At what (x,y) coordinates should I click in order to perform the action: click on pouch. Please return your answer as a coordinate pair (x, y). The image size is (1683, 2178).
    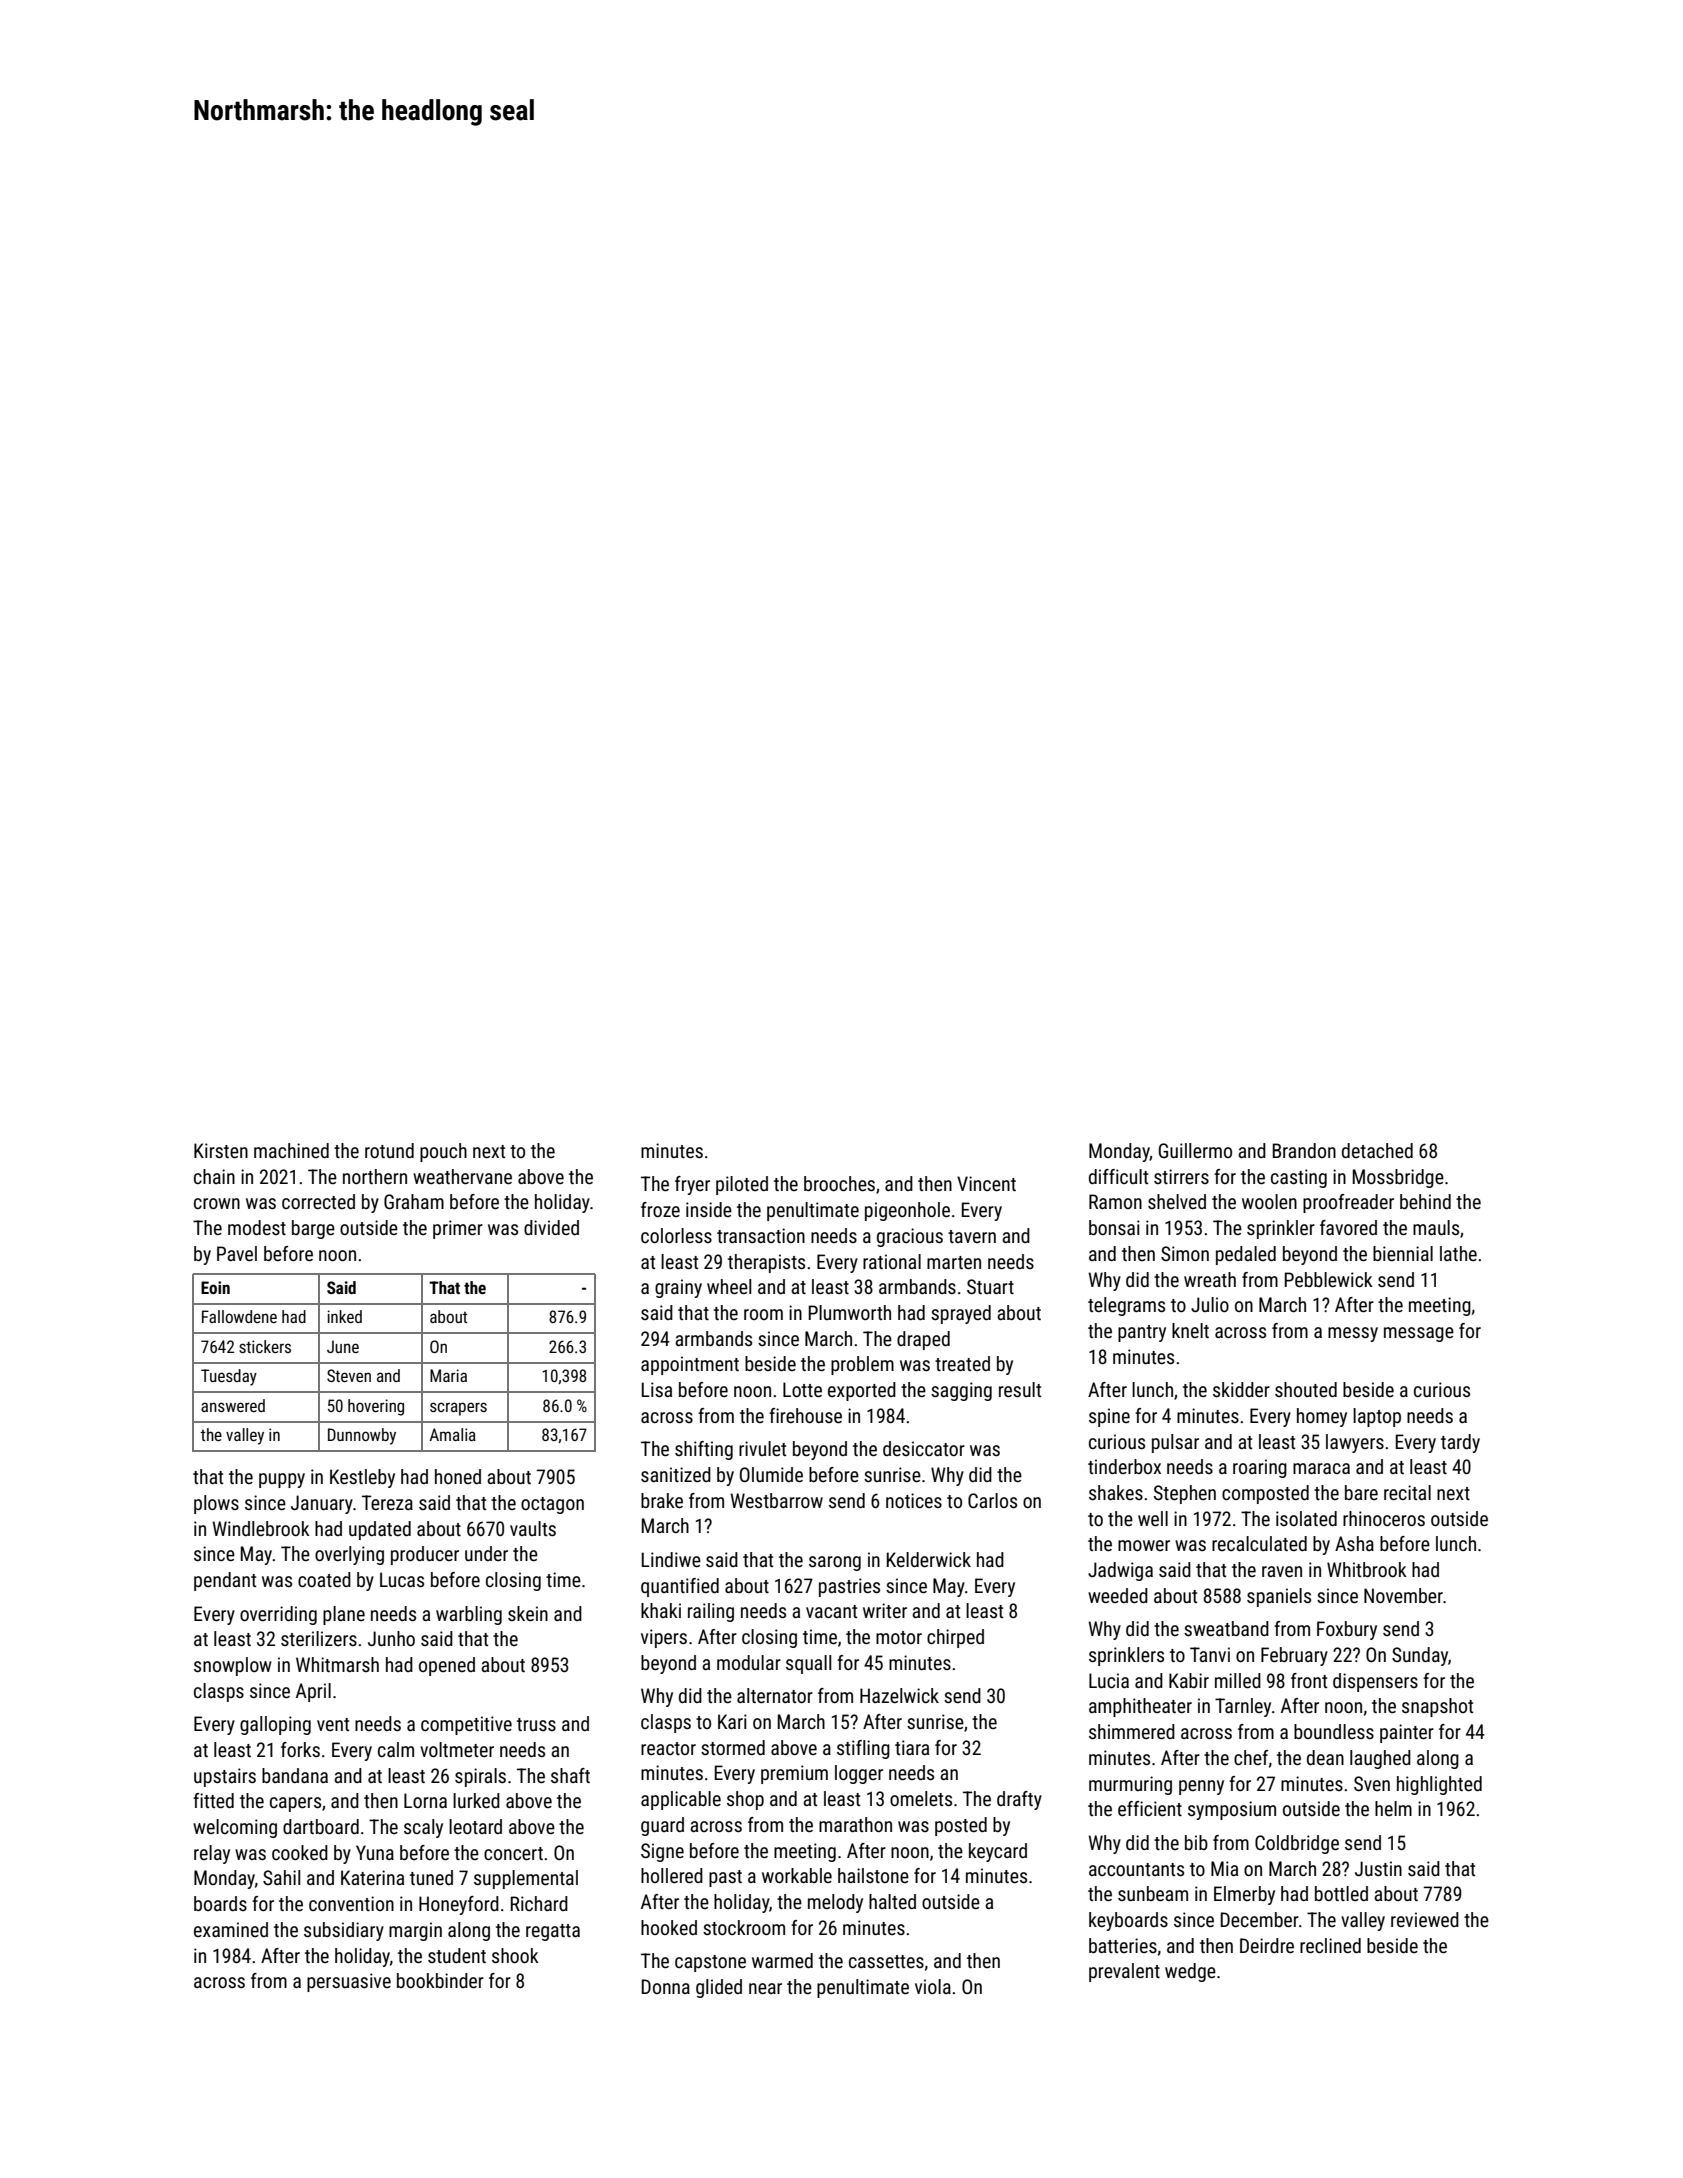
    Looking at the image, I should click on (443, 1152).
